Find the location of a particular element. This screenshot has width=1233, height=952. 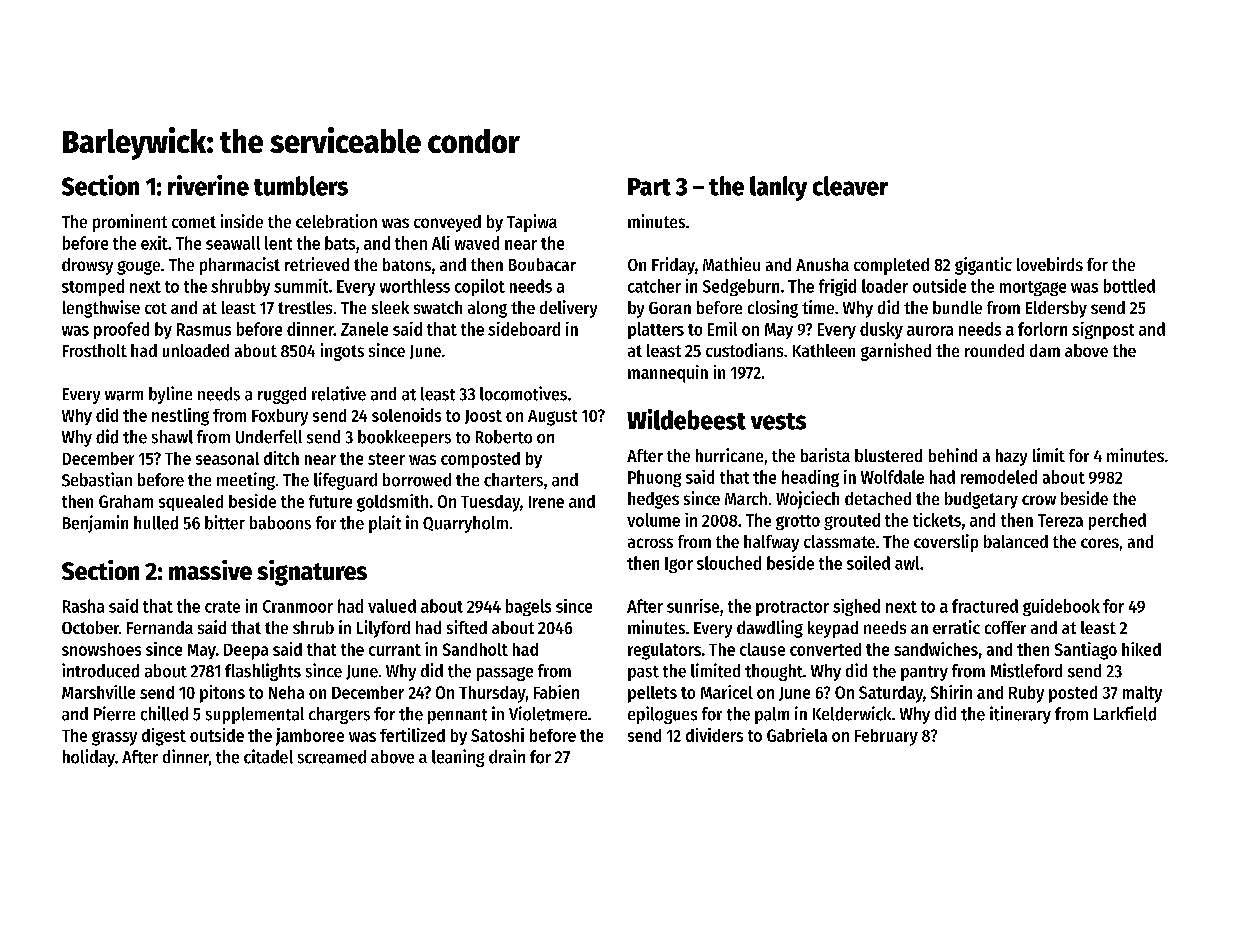

fractured is located at coordinates (985, 606).
